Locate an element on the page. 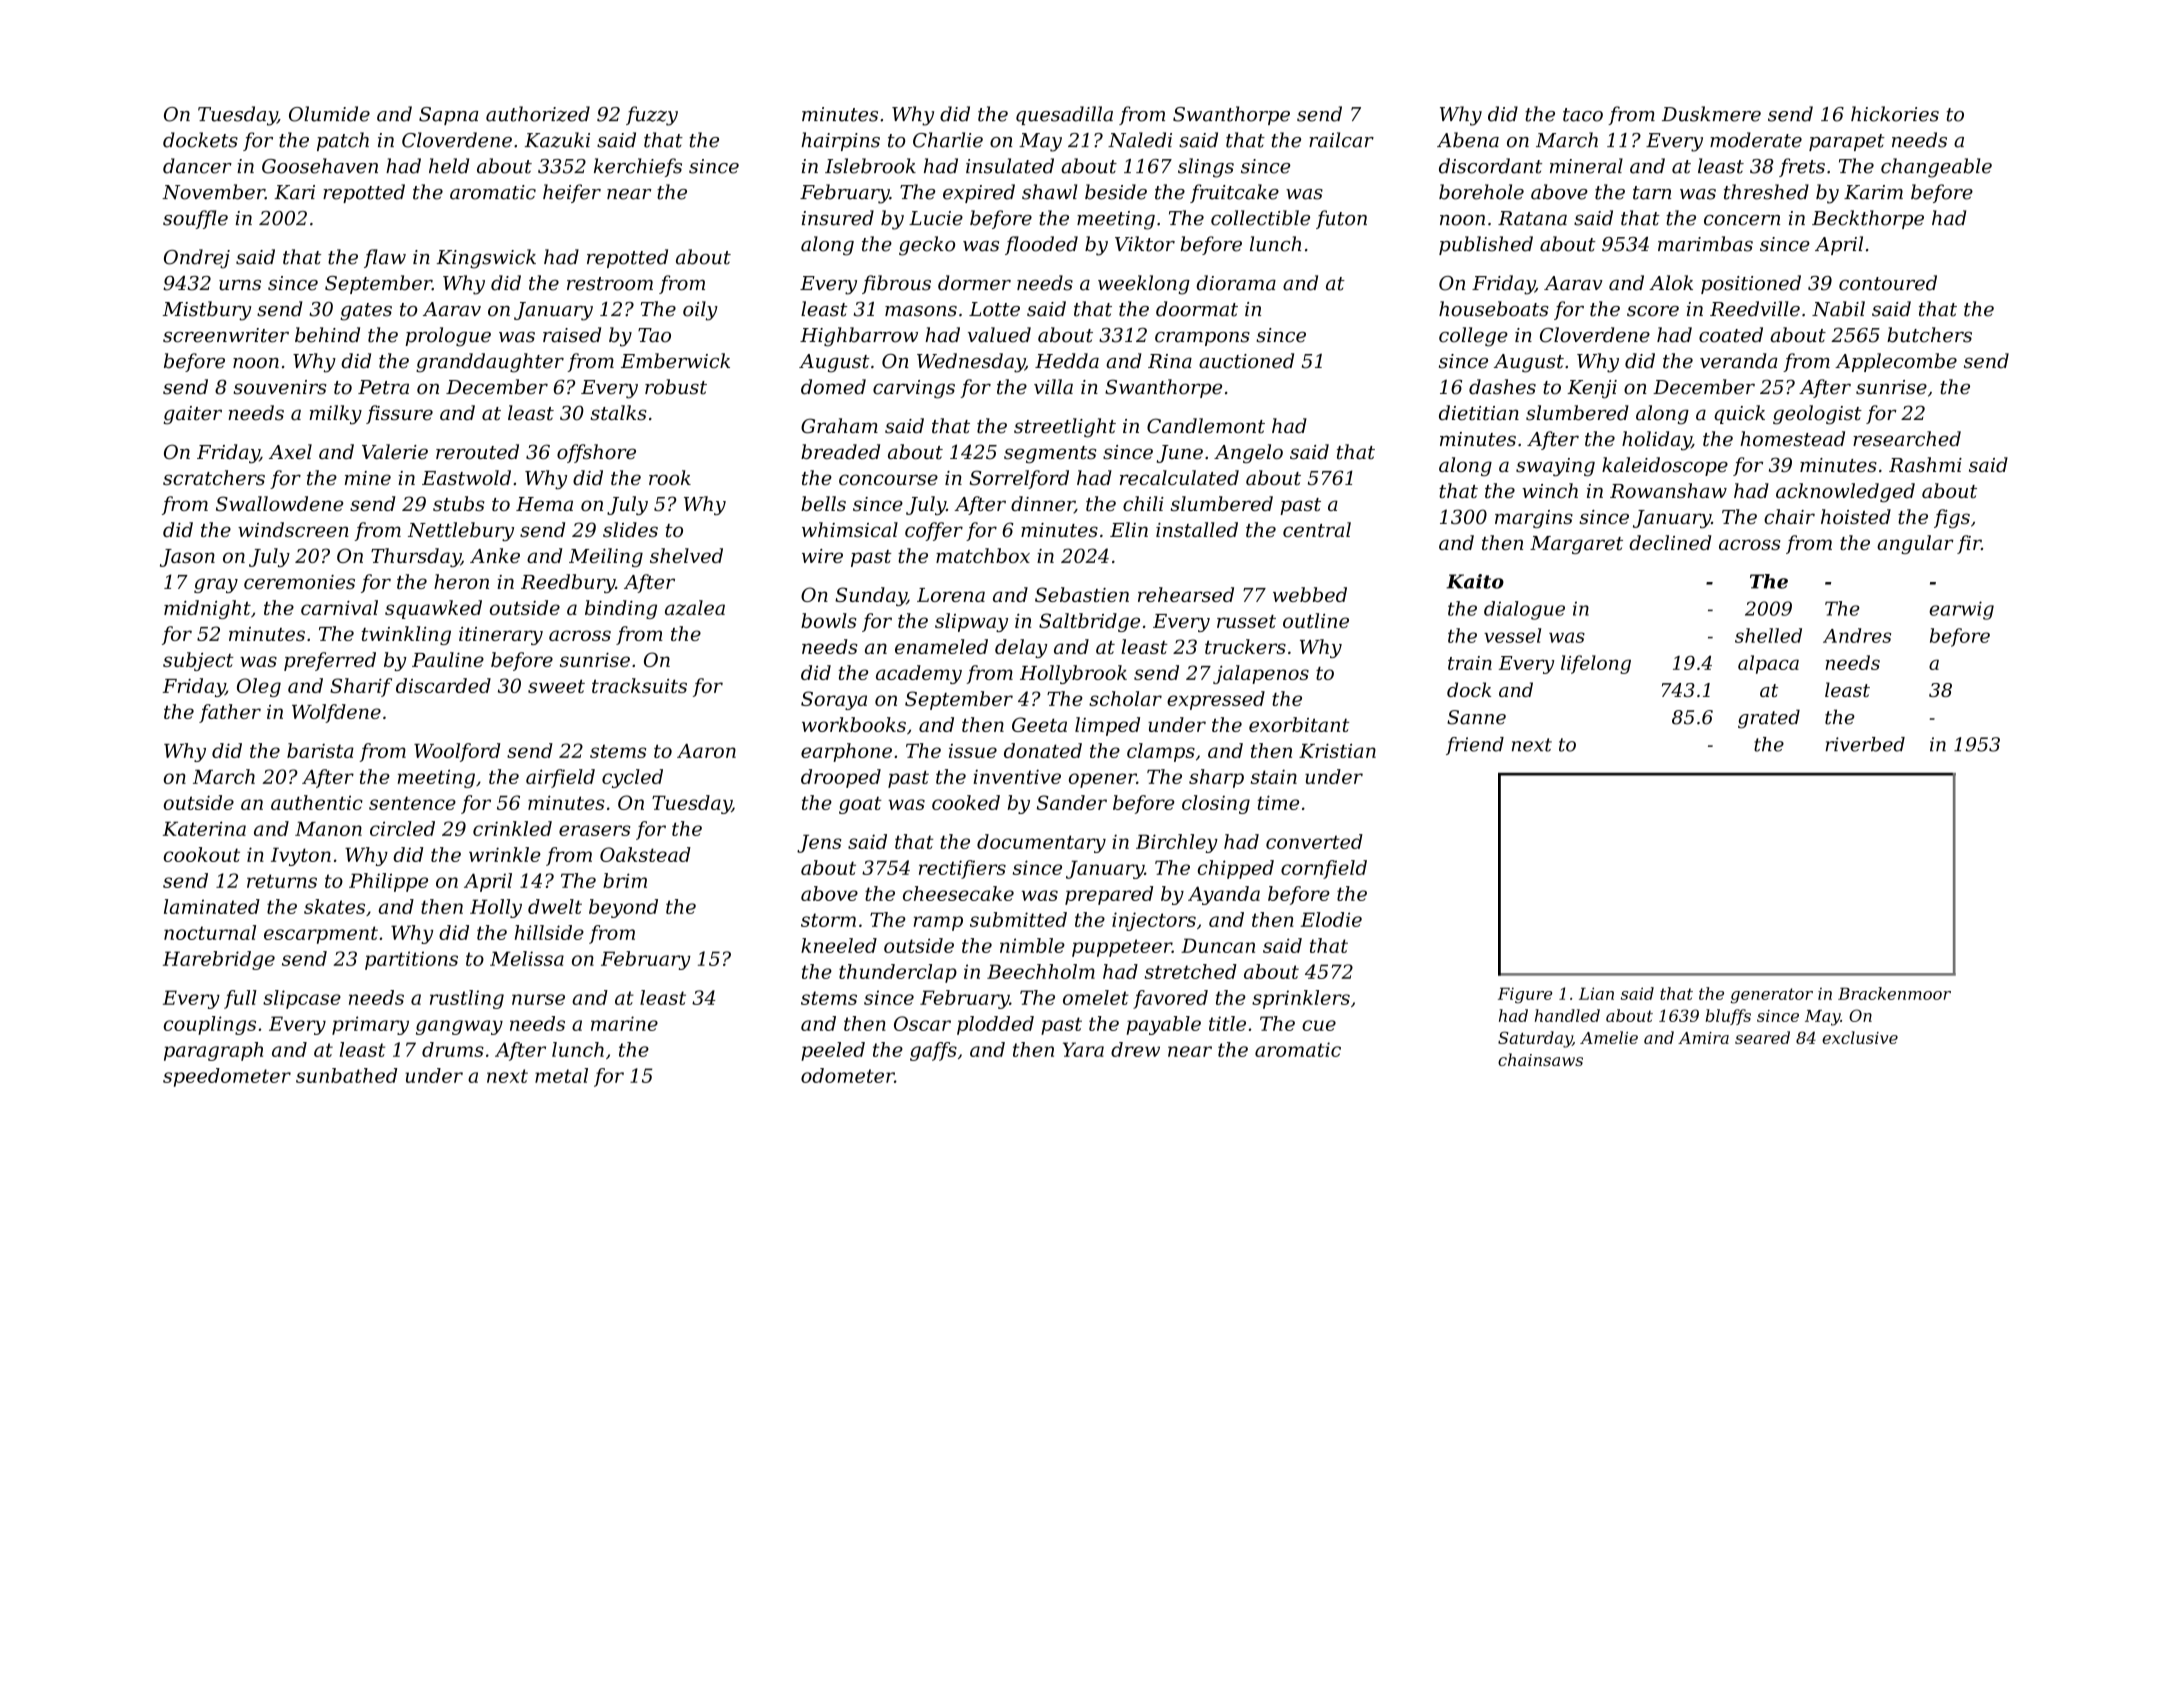  tracksuits is located at coordinates (639, 685).
